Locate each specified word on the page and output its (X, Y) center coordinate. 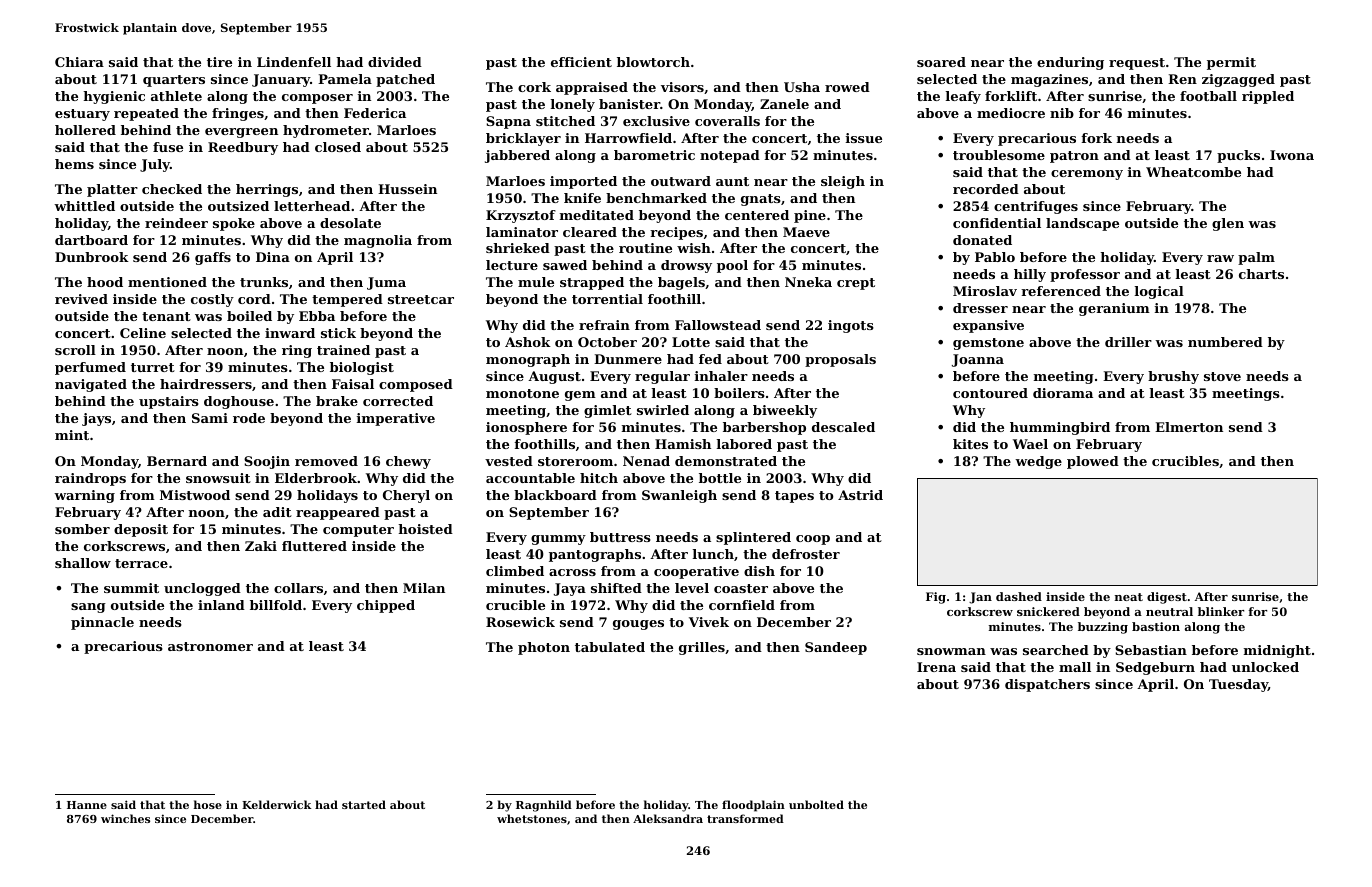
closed (338, 147)
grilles (702, 648)
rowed (847, 87)
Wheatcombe (1193, 172)
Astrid (860, 495)
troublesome (999, 155)
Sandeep (836, 648)
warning (84, 496)
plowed (1093, 462)
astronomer (210, 646)
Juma (386, 283)
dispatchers (1047, 685)
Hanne (87, 805)
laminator (522, 232)
